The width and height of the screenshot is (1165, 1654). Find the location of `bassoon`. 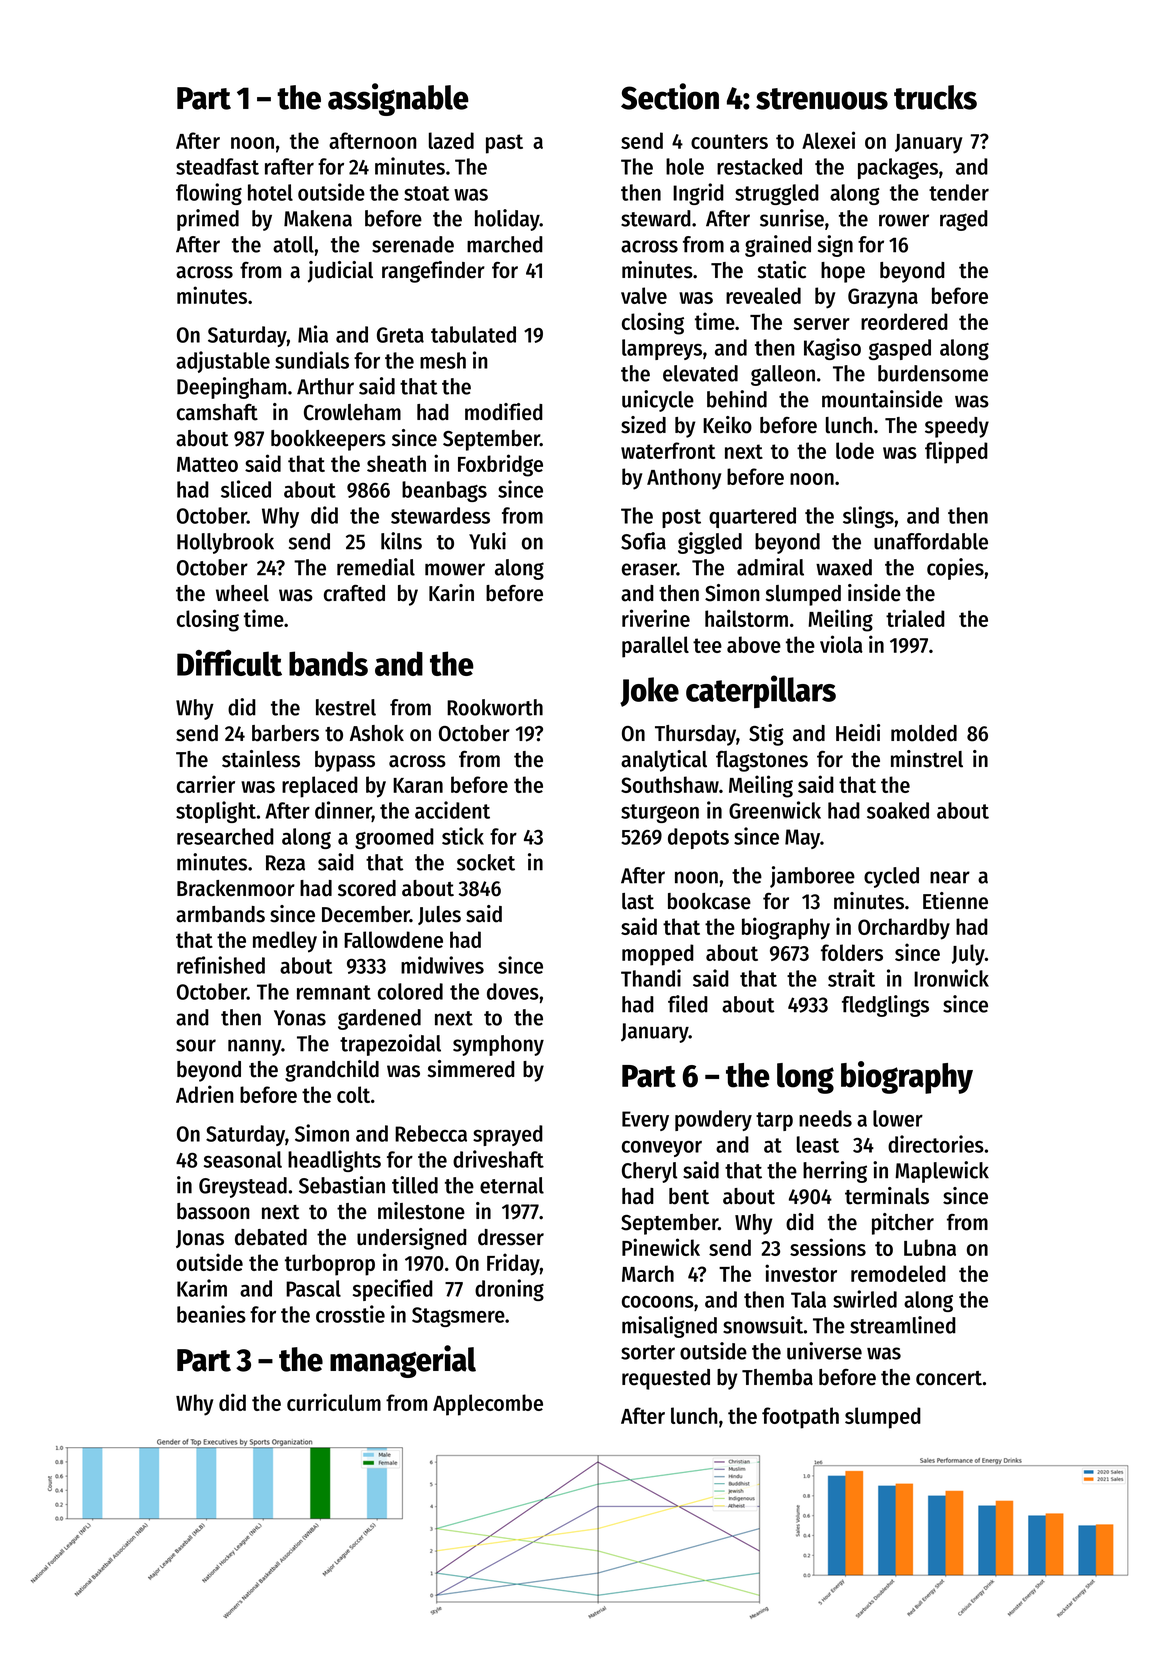

bassoon is located at coordinates (213, 1211).
